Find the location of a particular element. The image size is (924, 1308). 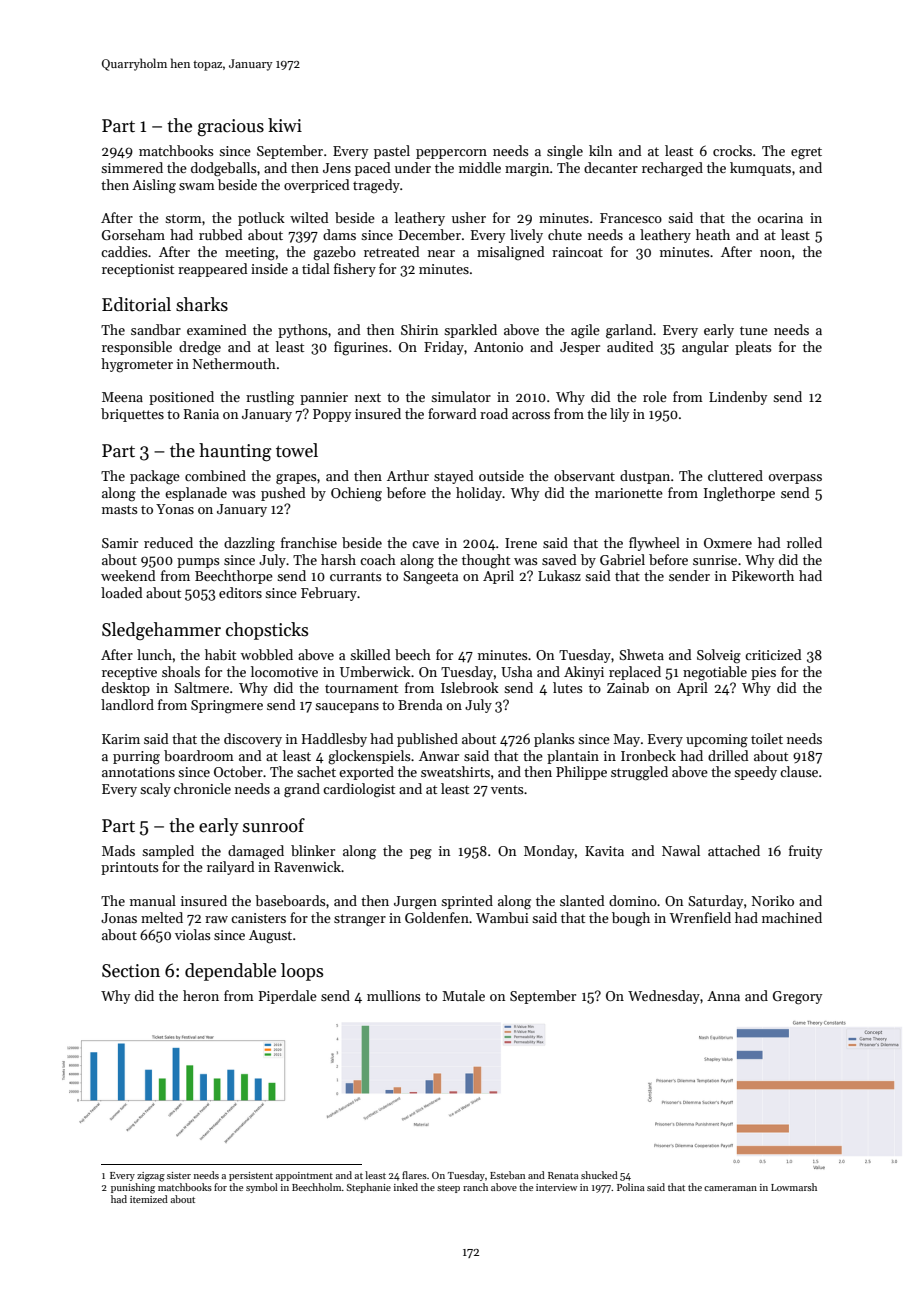

retreated is located at coordinates (392, 251).
